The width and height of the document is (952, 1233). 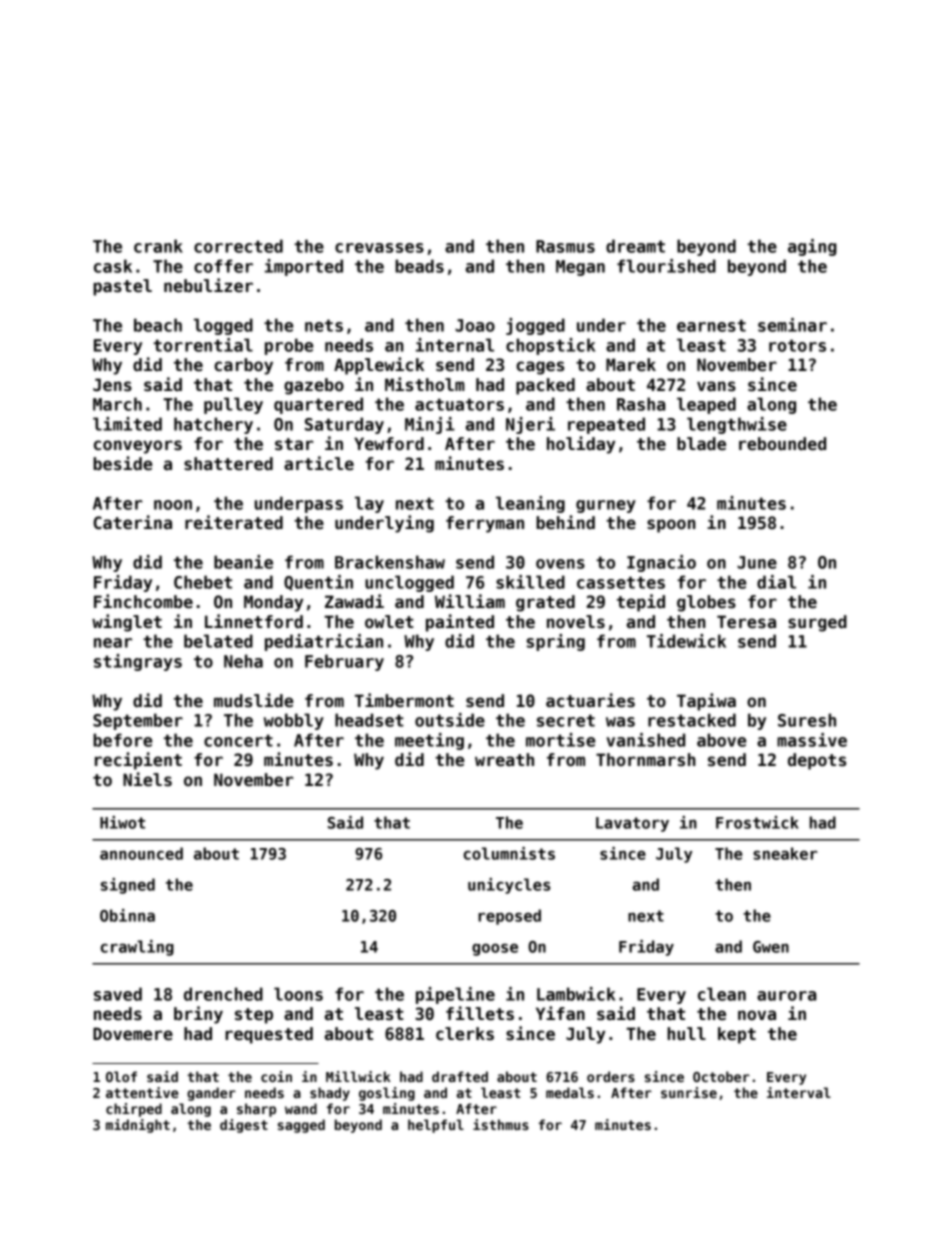 What do you see at coordinates (782, 444) in the document?
I see `rebounded` at bounding box center [782, 444].
